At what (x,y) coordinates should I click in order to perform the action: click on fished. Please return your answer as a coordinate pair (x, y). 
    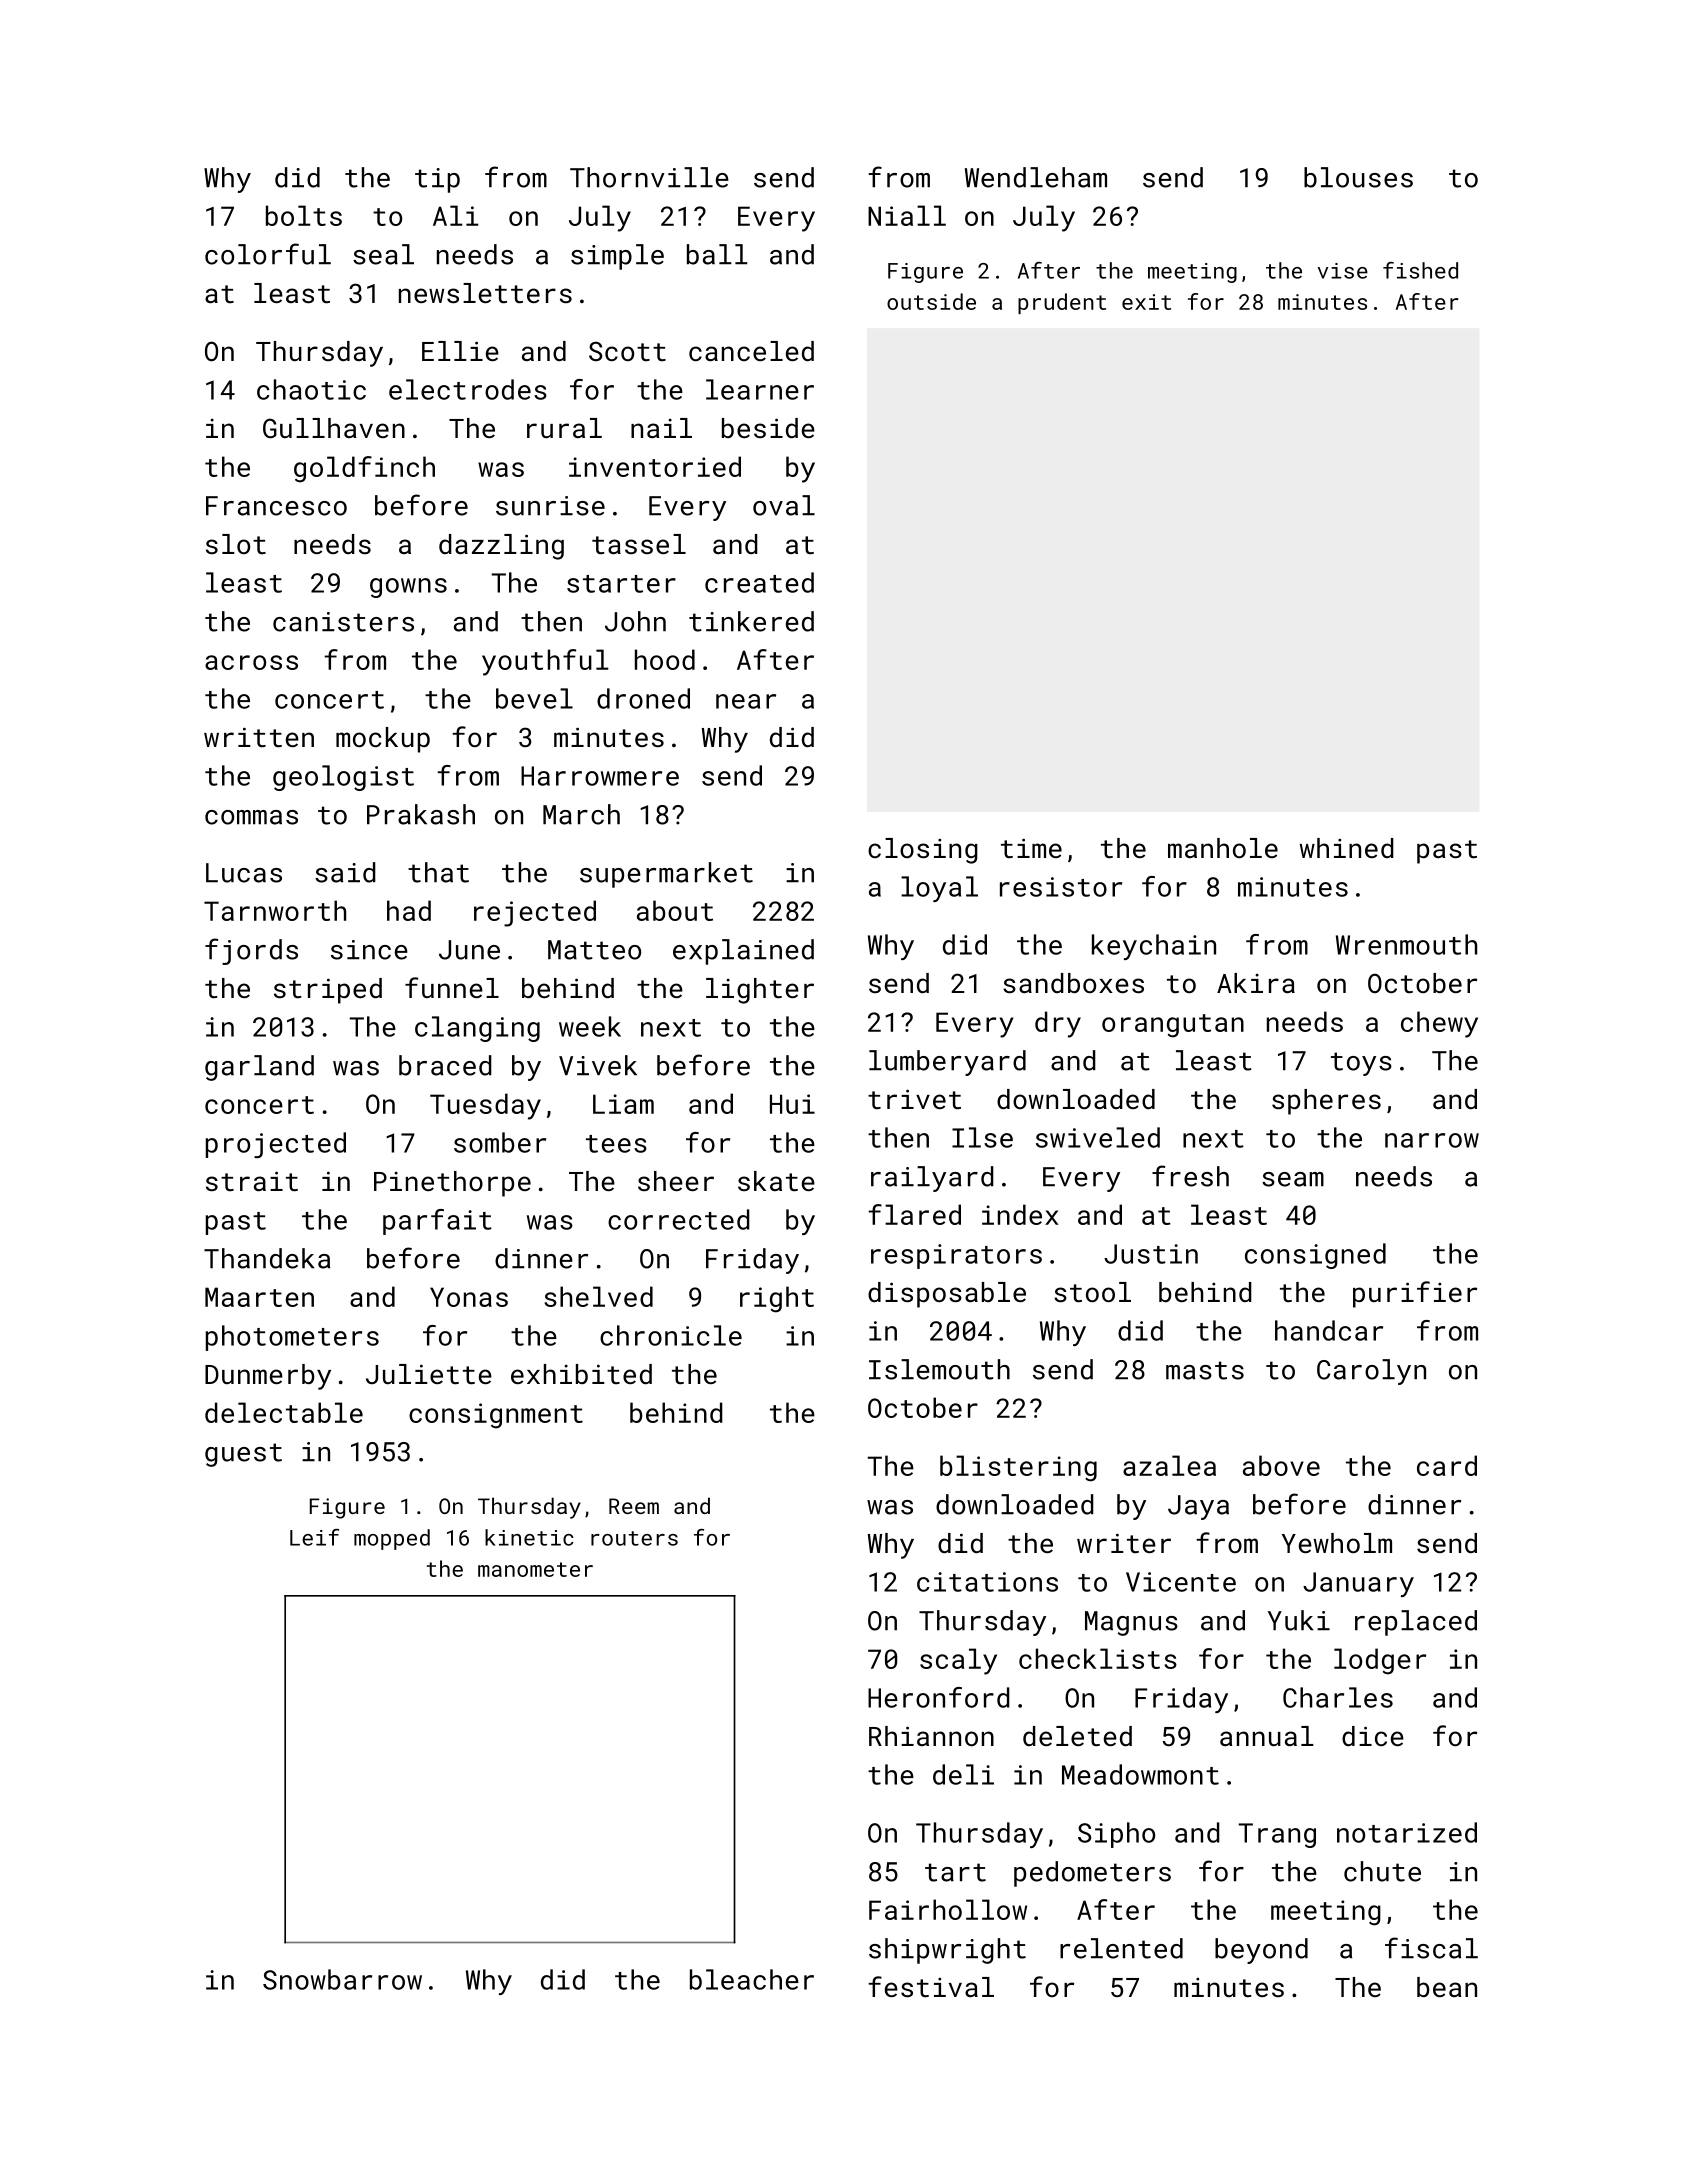
    Looking at the image, I should click on (1420, 270).
